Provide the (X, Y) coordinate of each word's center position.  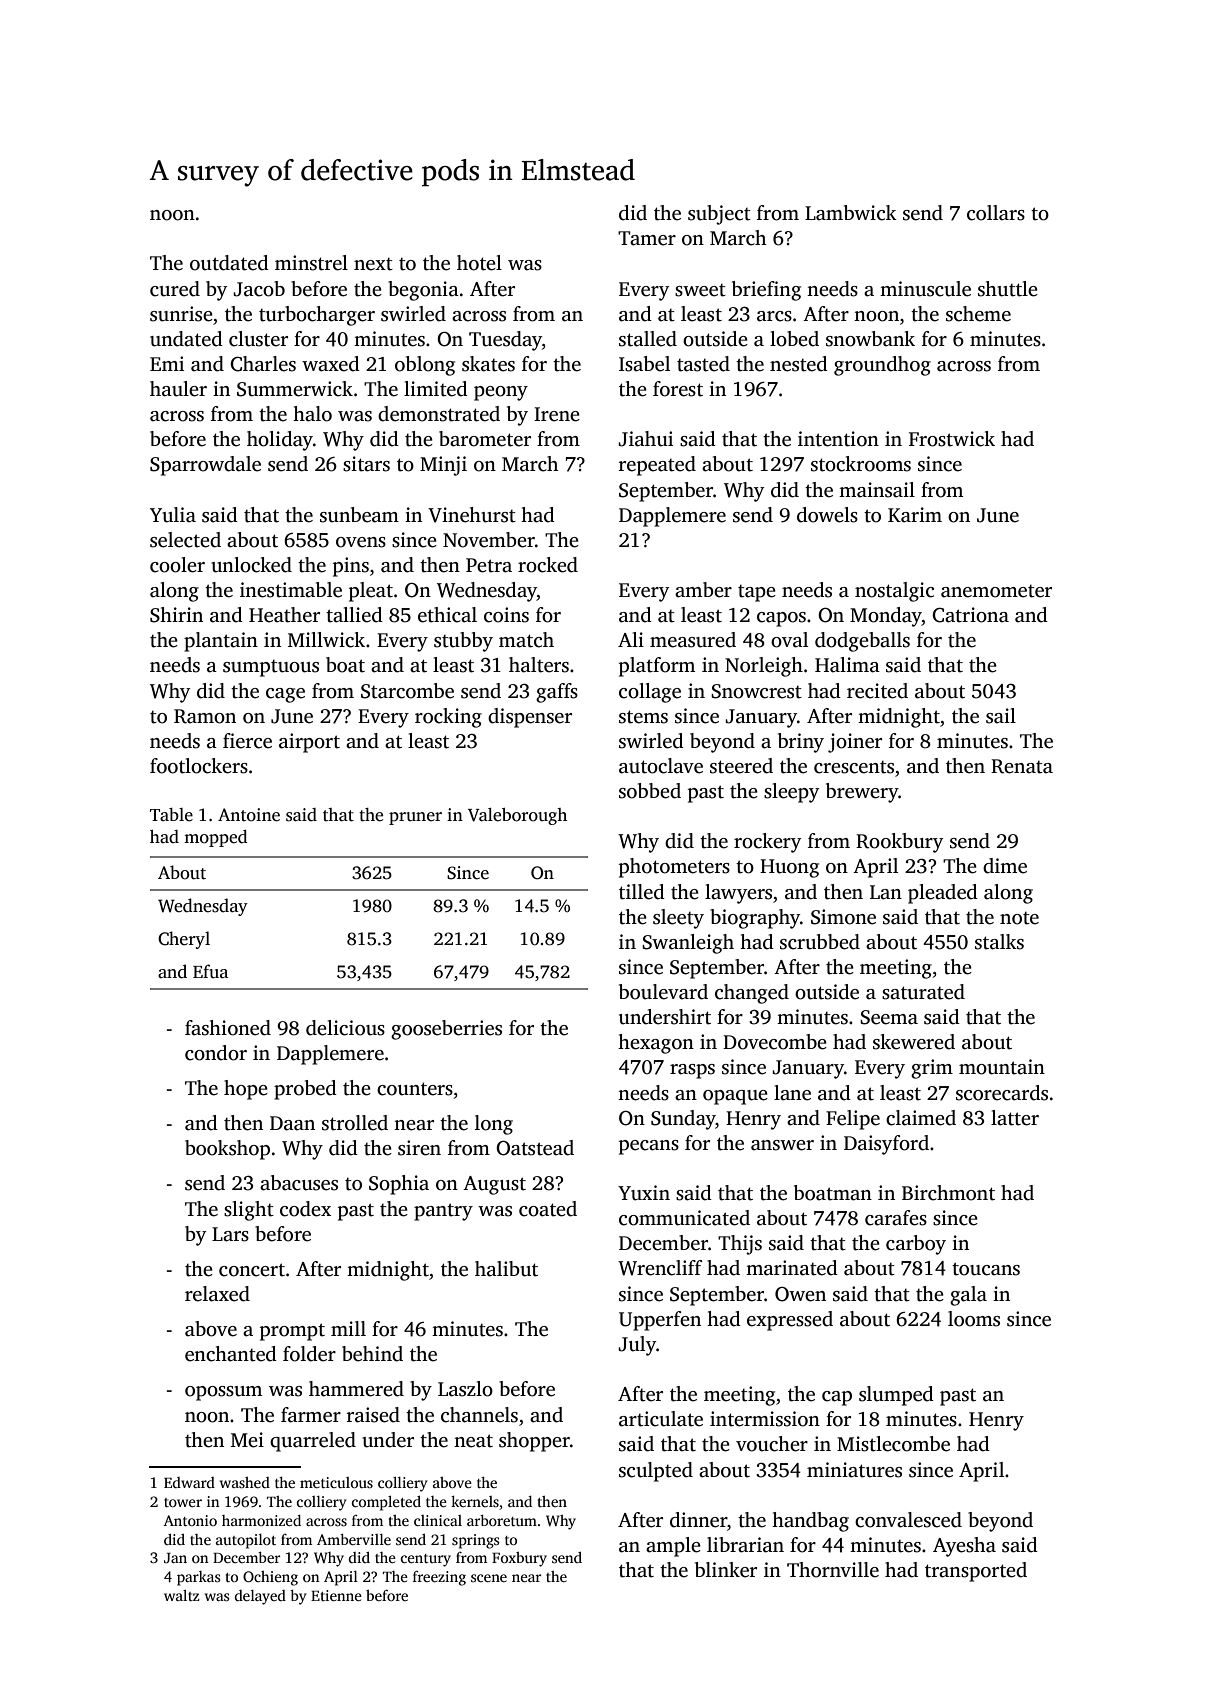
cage (285, 695)
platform (657, 667)
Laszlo (465, 1389)
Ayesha (964, 1547)
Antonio (190, 1520)
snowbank (870, 339)
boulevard (663, 992)
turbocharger (317, 316)
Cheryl (184, 940)
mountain (1002, 1067)
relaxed (217, 1294)
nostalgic (894, 592)
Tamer (647, 238)
